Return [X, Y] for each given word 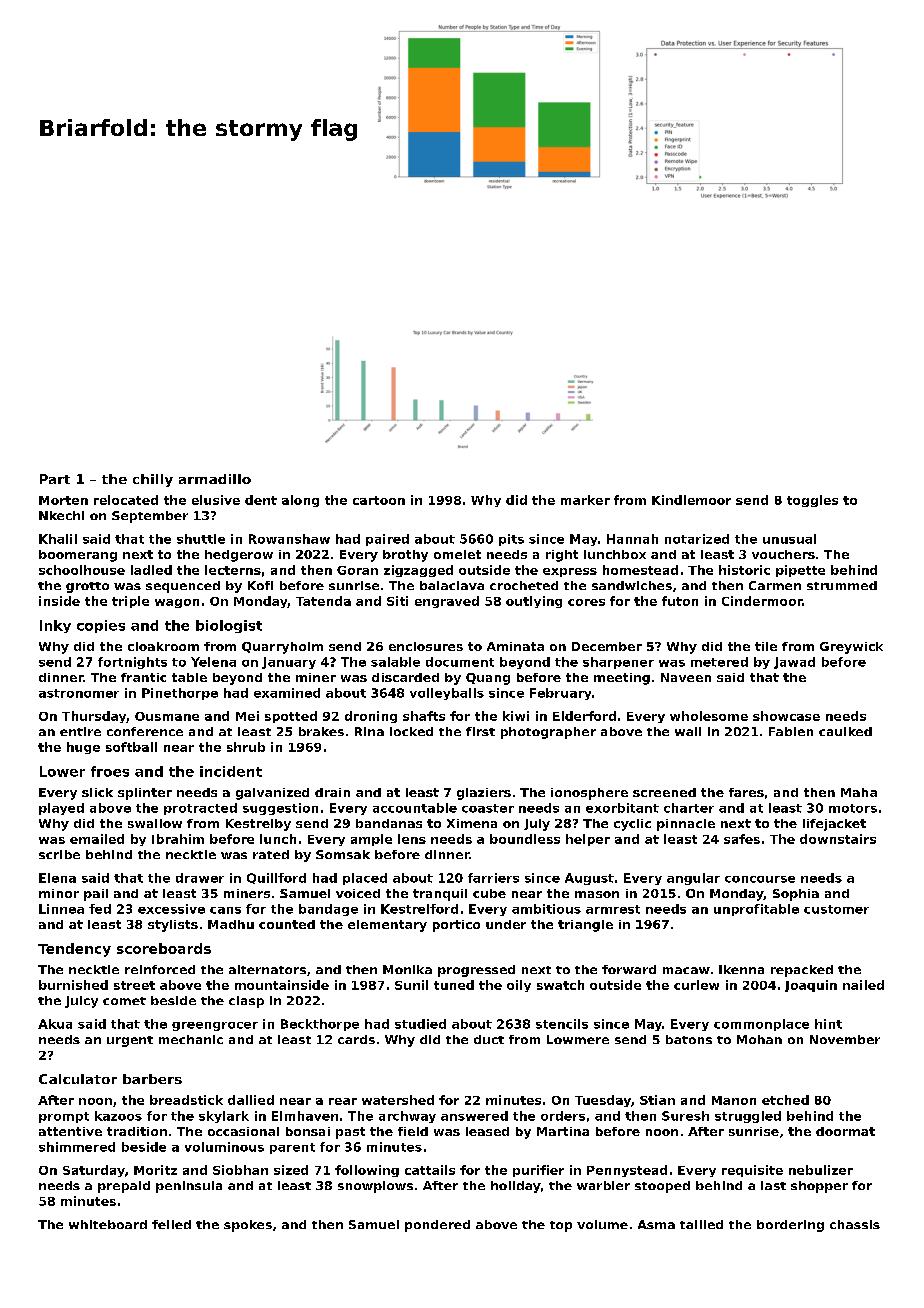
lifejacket [834, 825]
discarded [405, 677]
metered [719, 662]
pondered [437, 1226]
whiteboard [108, 1224]
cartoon [379, 500]
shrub [246, 747]
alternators [267, 969]
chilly [153, 480]
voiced [358, 893]
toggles [812, 501]
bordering [790, 1226]
